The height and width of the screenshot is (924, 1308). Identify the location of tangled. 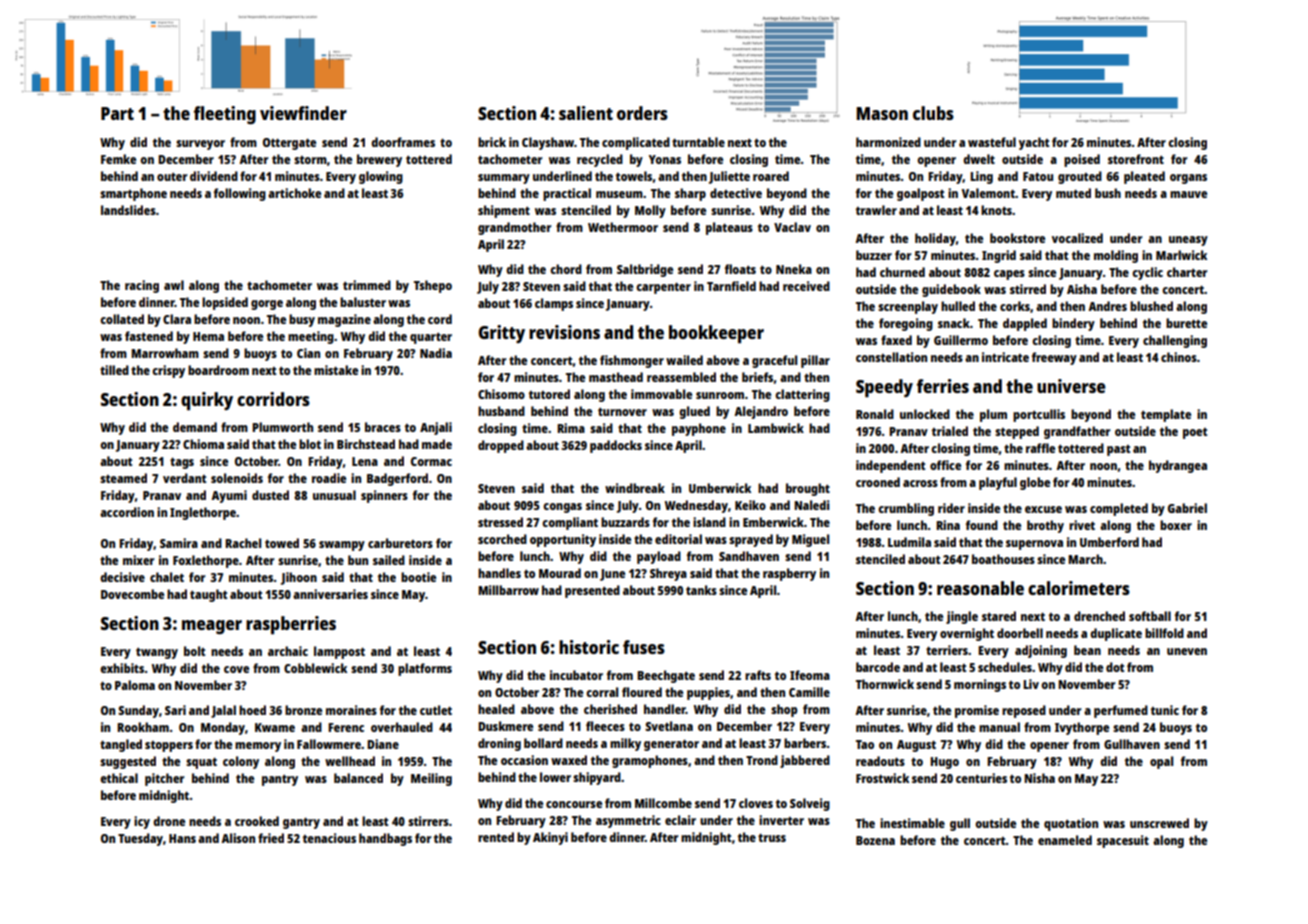
(121, 745).
